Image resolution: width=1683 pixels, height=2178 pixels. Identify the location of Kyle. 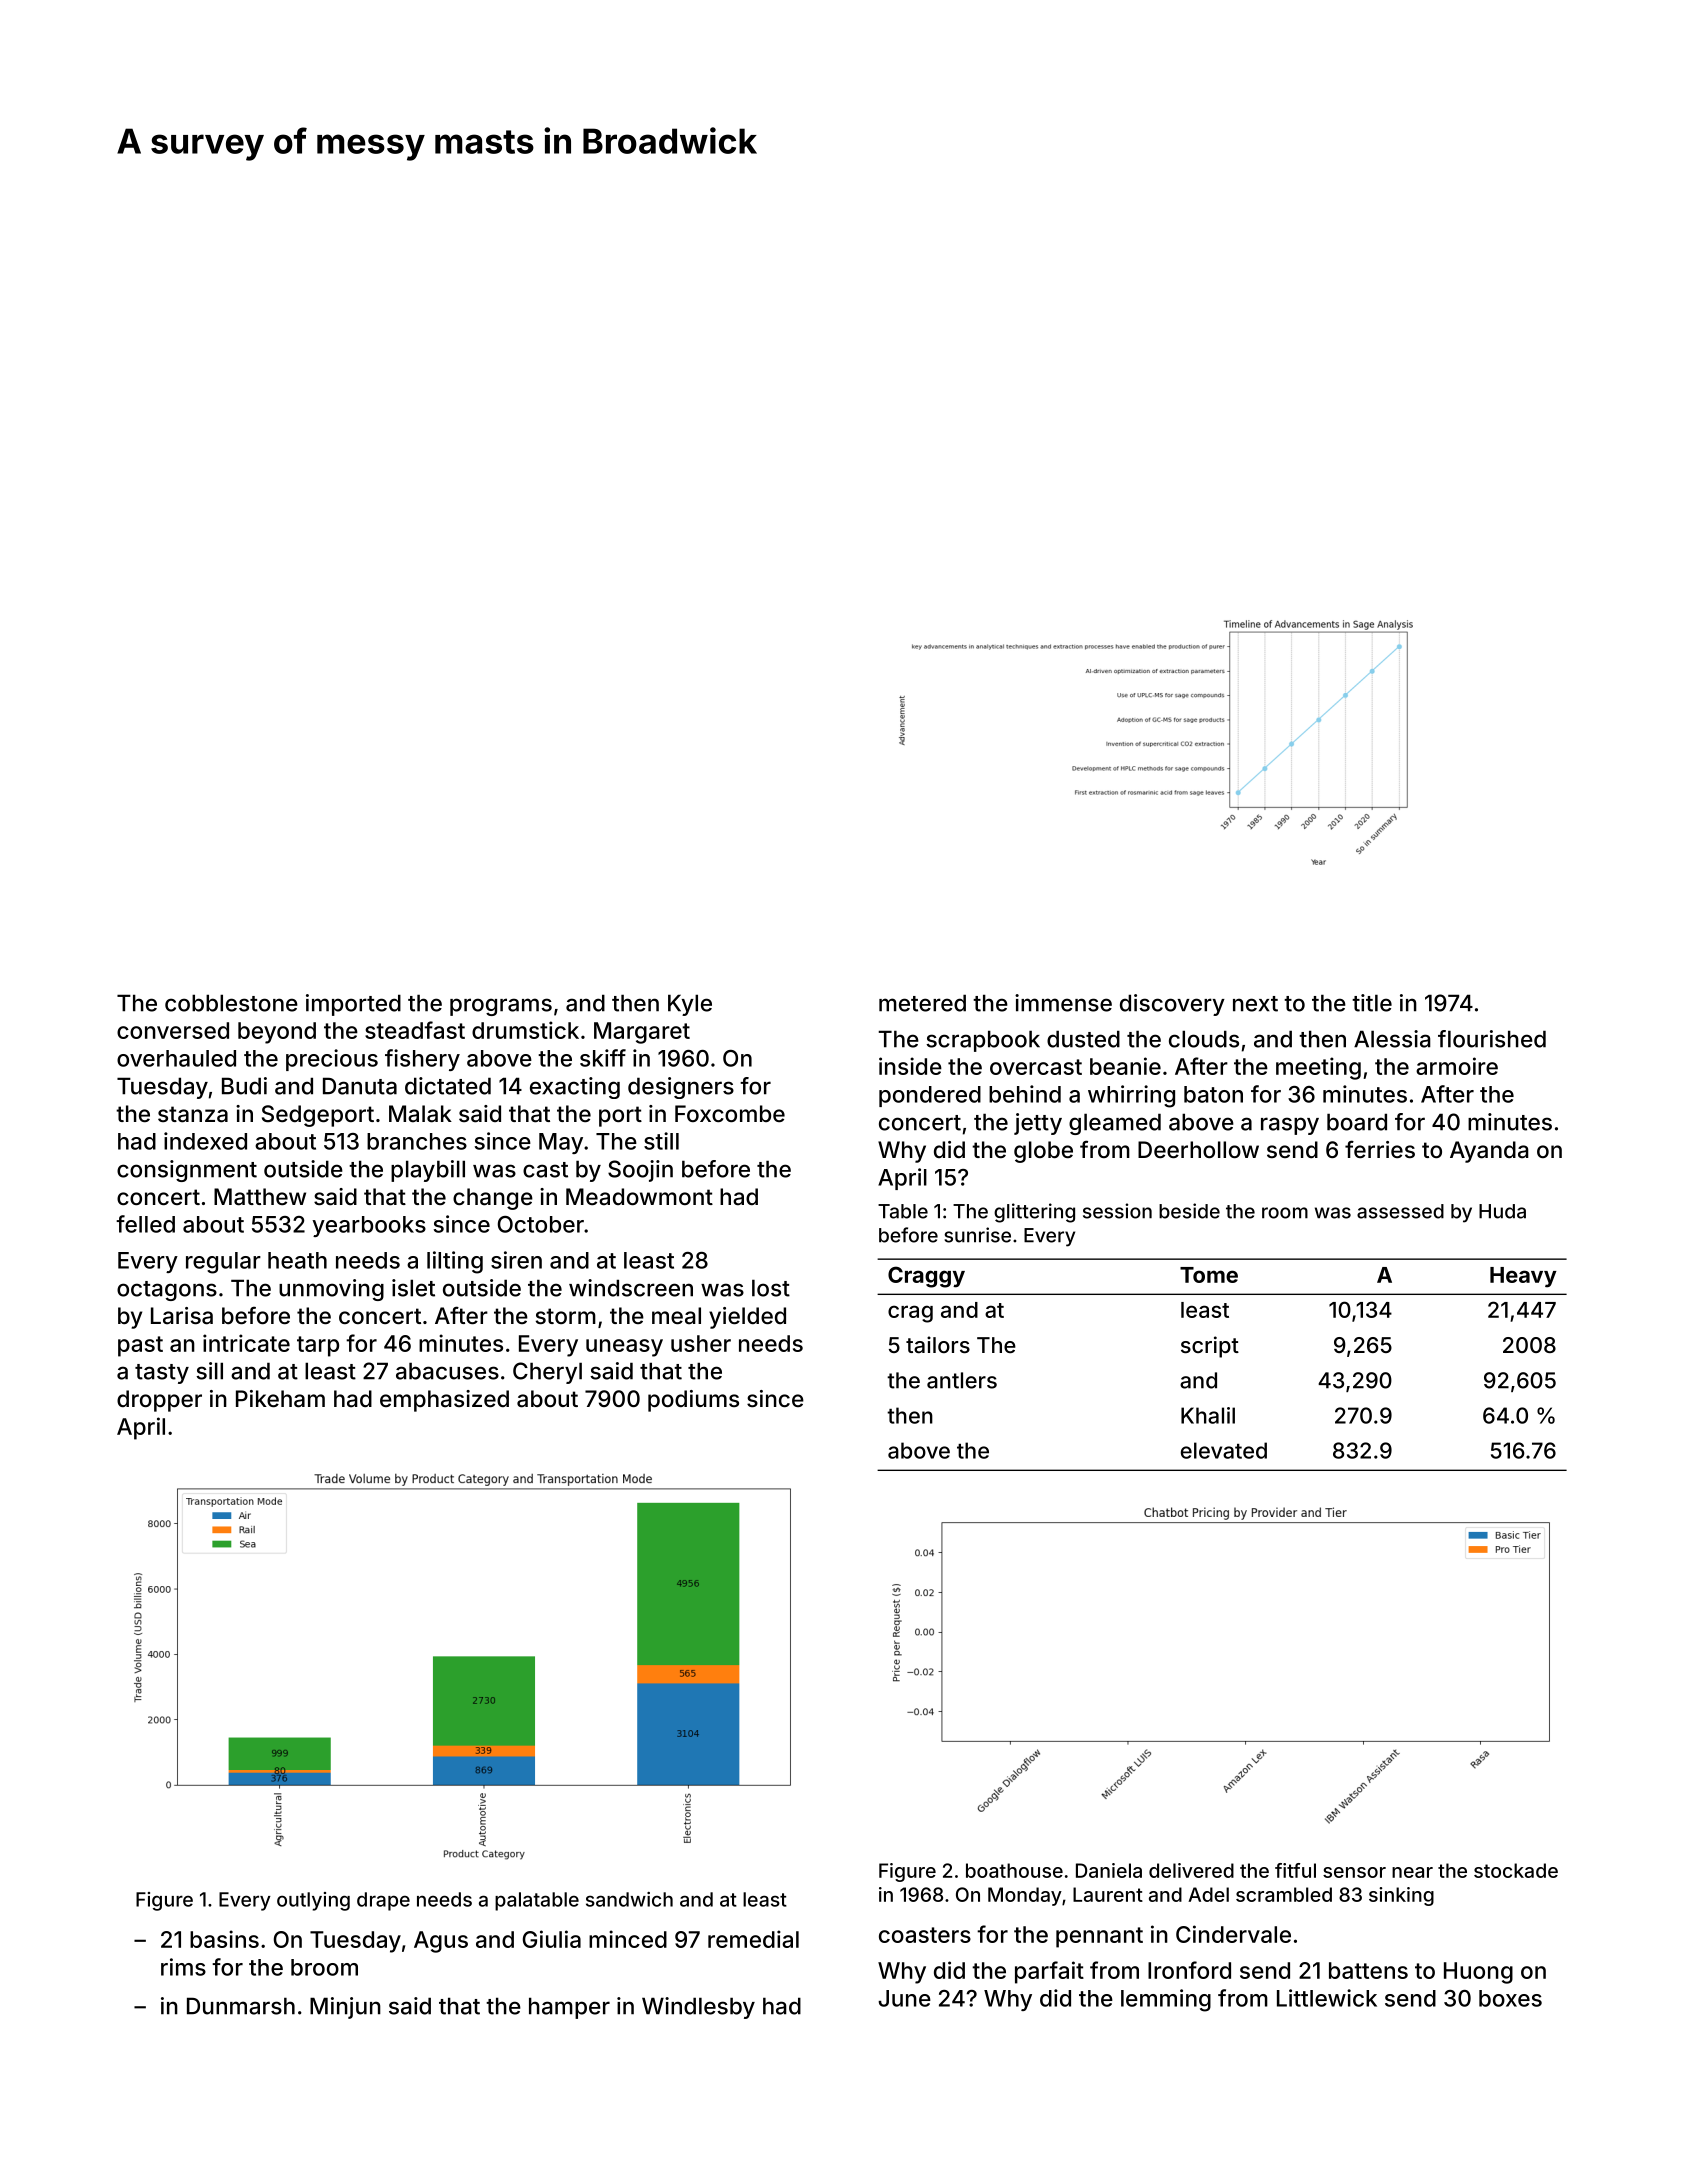
(690, 1005).
